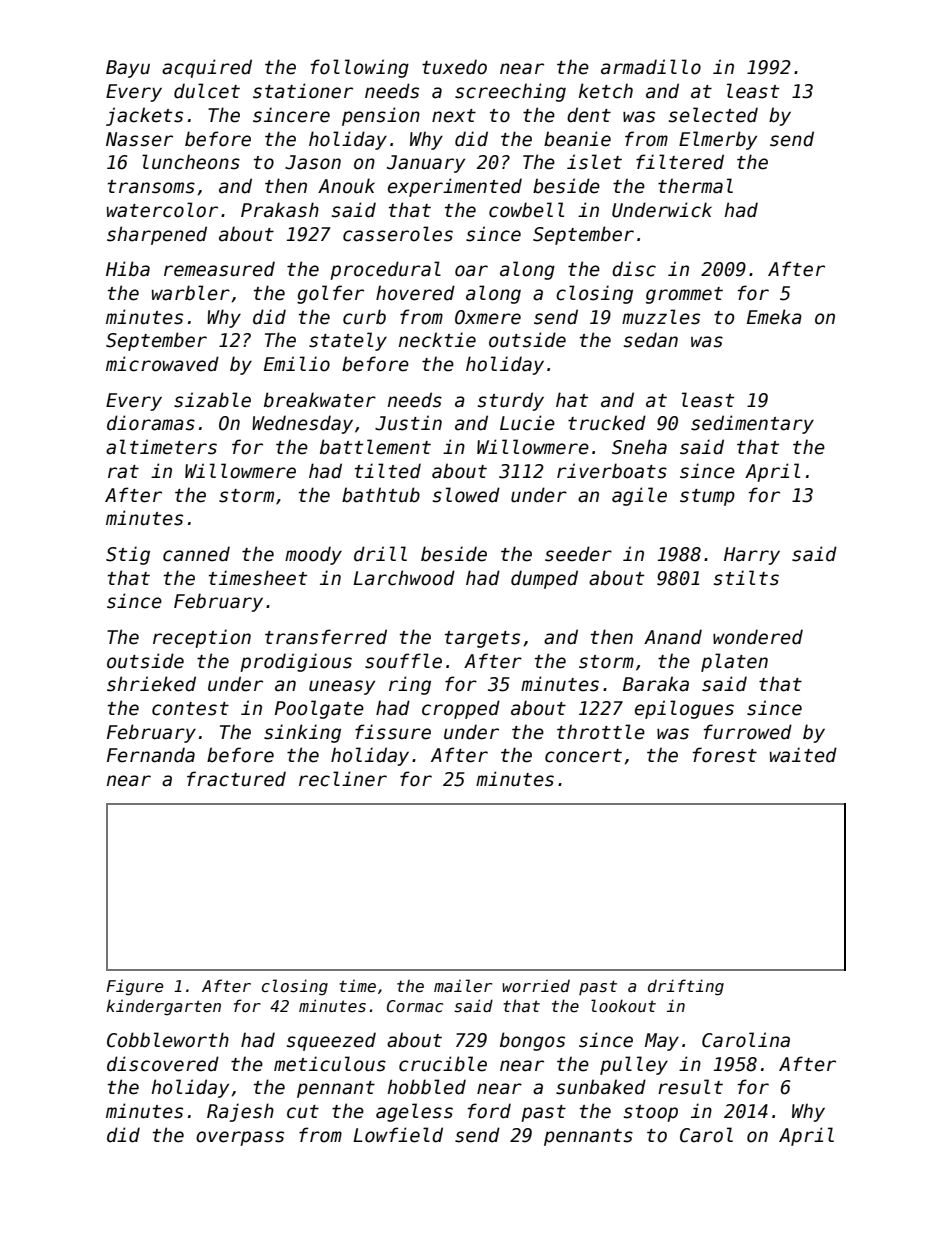 This screenshot has height=1233, width=952. What do you see at coordinates (360, 68) in the screenshot?
I see `following` at bounding box center [360, 68].
